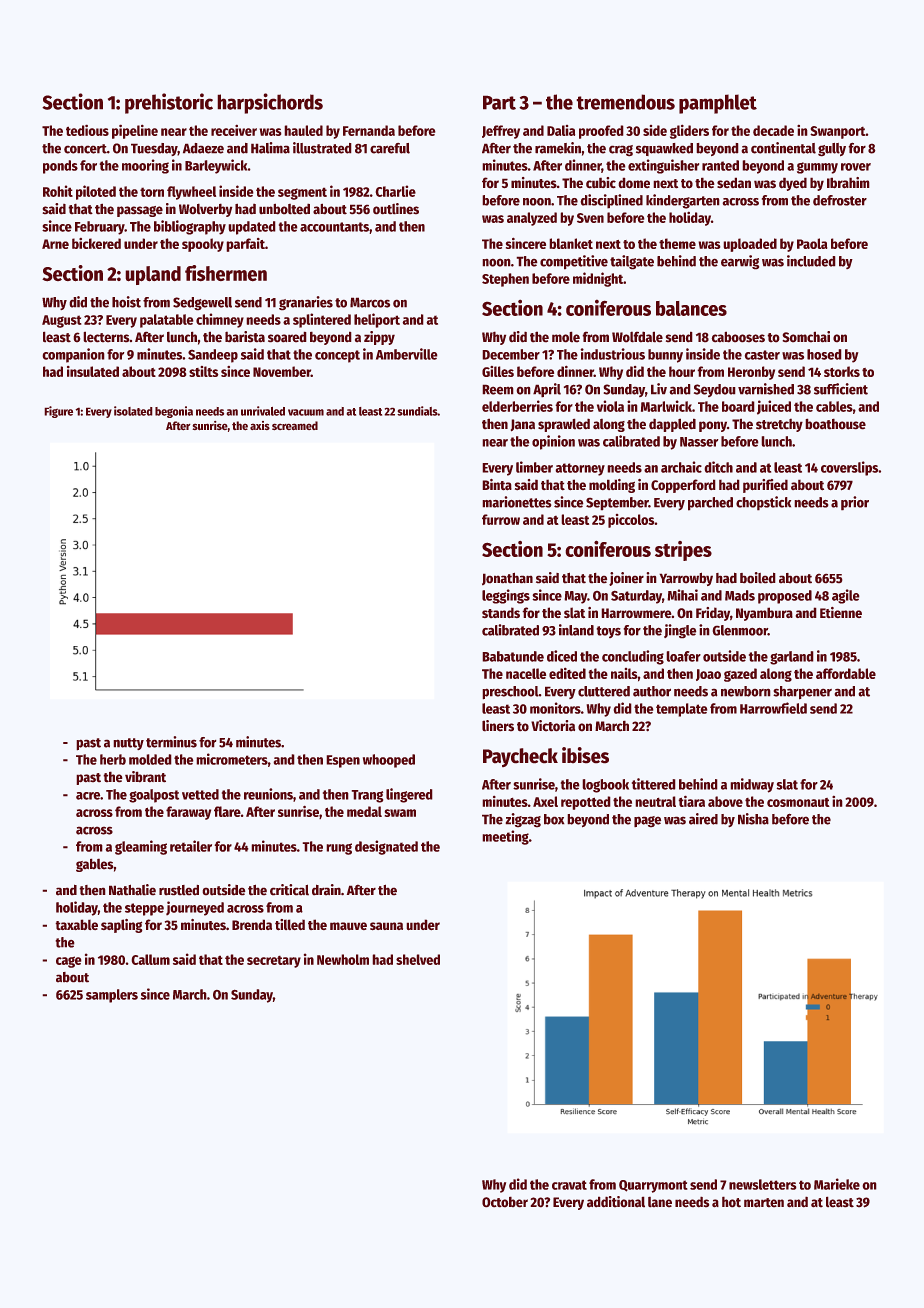 The height and width of the page is (1308, 924). I want to click on prior, so click(855, 503).
